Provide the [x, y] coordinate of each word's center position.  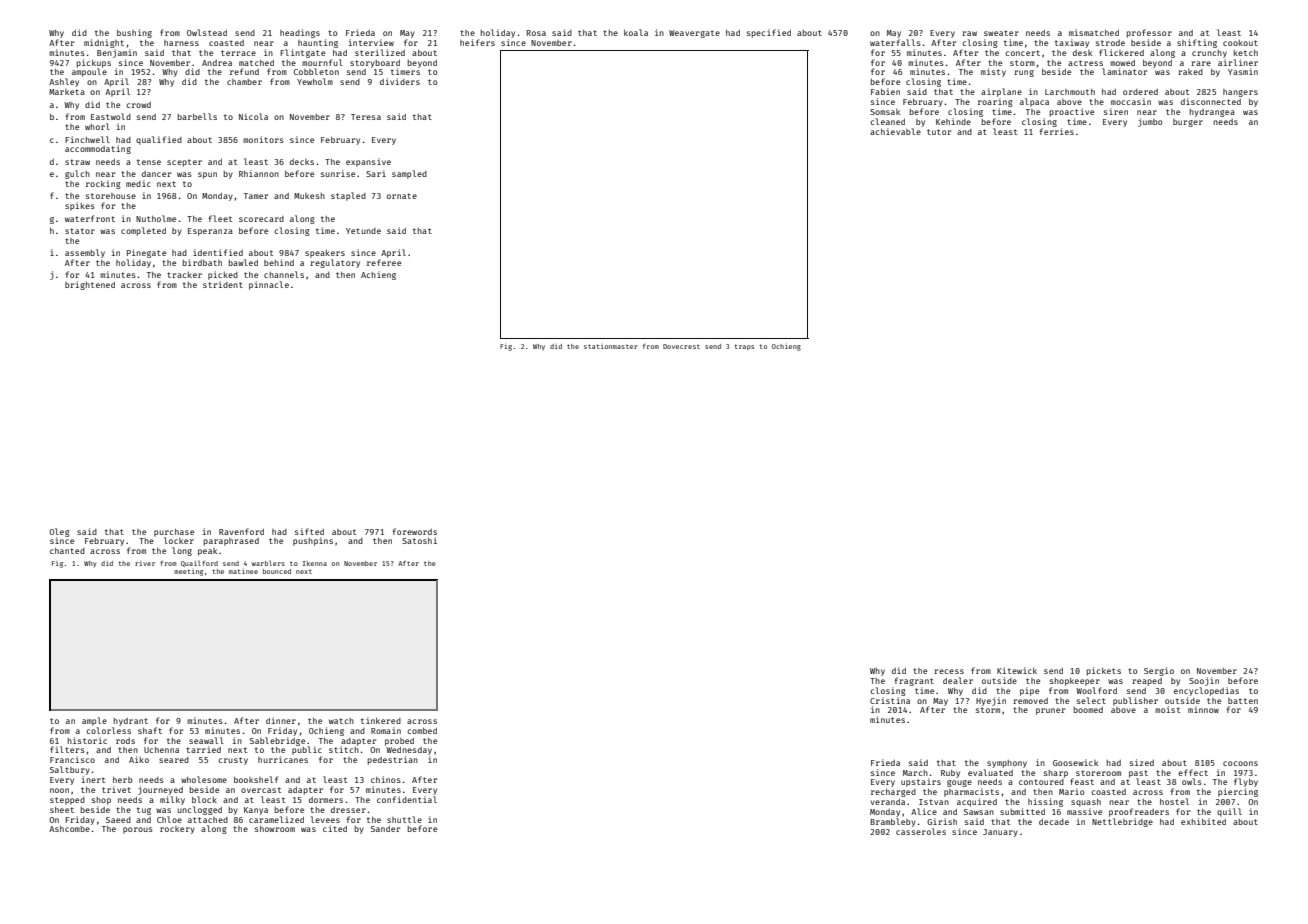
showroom [275, 829]
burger [1188, 123]
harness [181, 43]
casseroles [921, 831]
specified [769, 33]
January [1000, 833]
